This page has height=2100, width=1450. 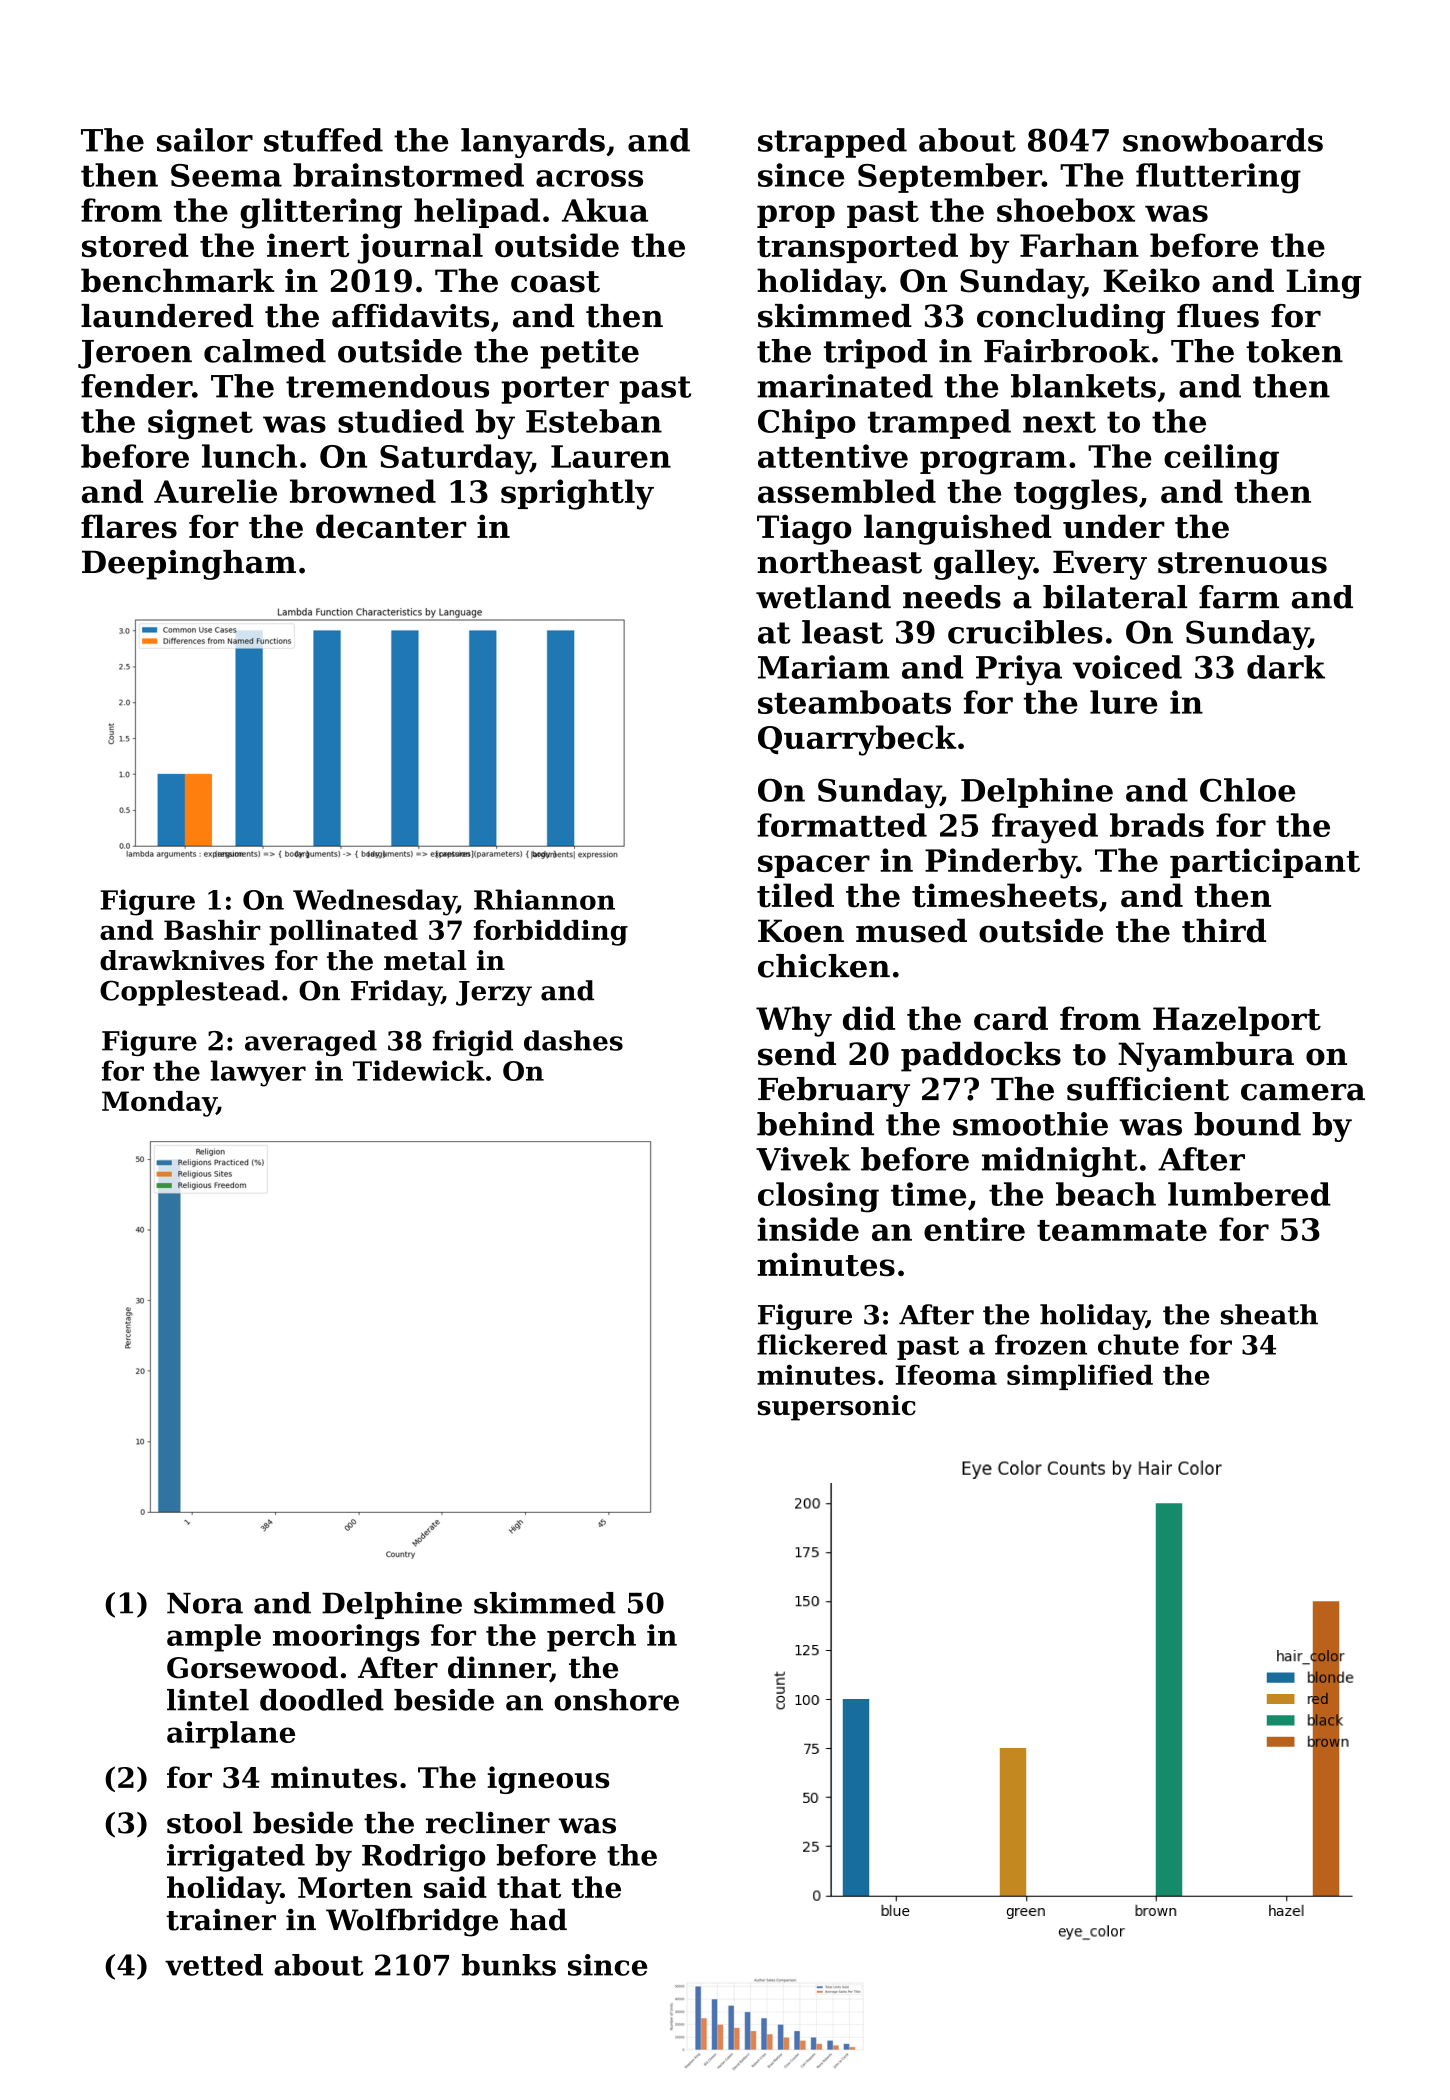 I want to click on Rodrigo, so click(x=424, y=1858).
